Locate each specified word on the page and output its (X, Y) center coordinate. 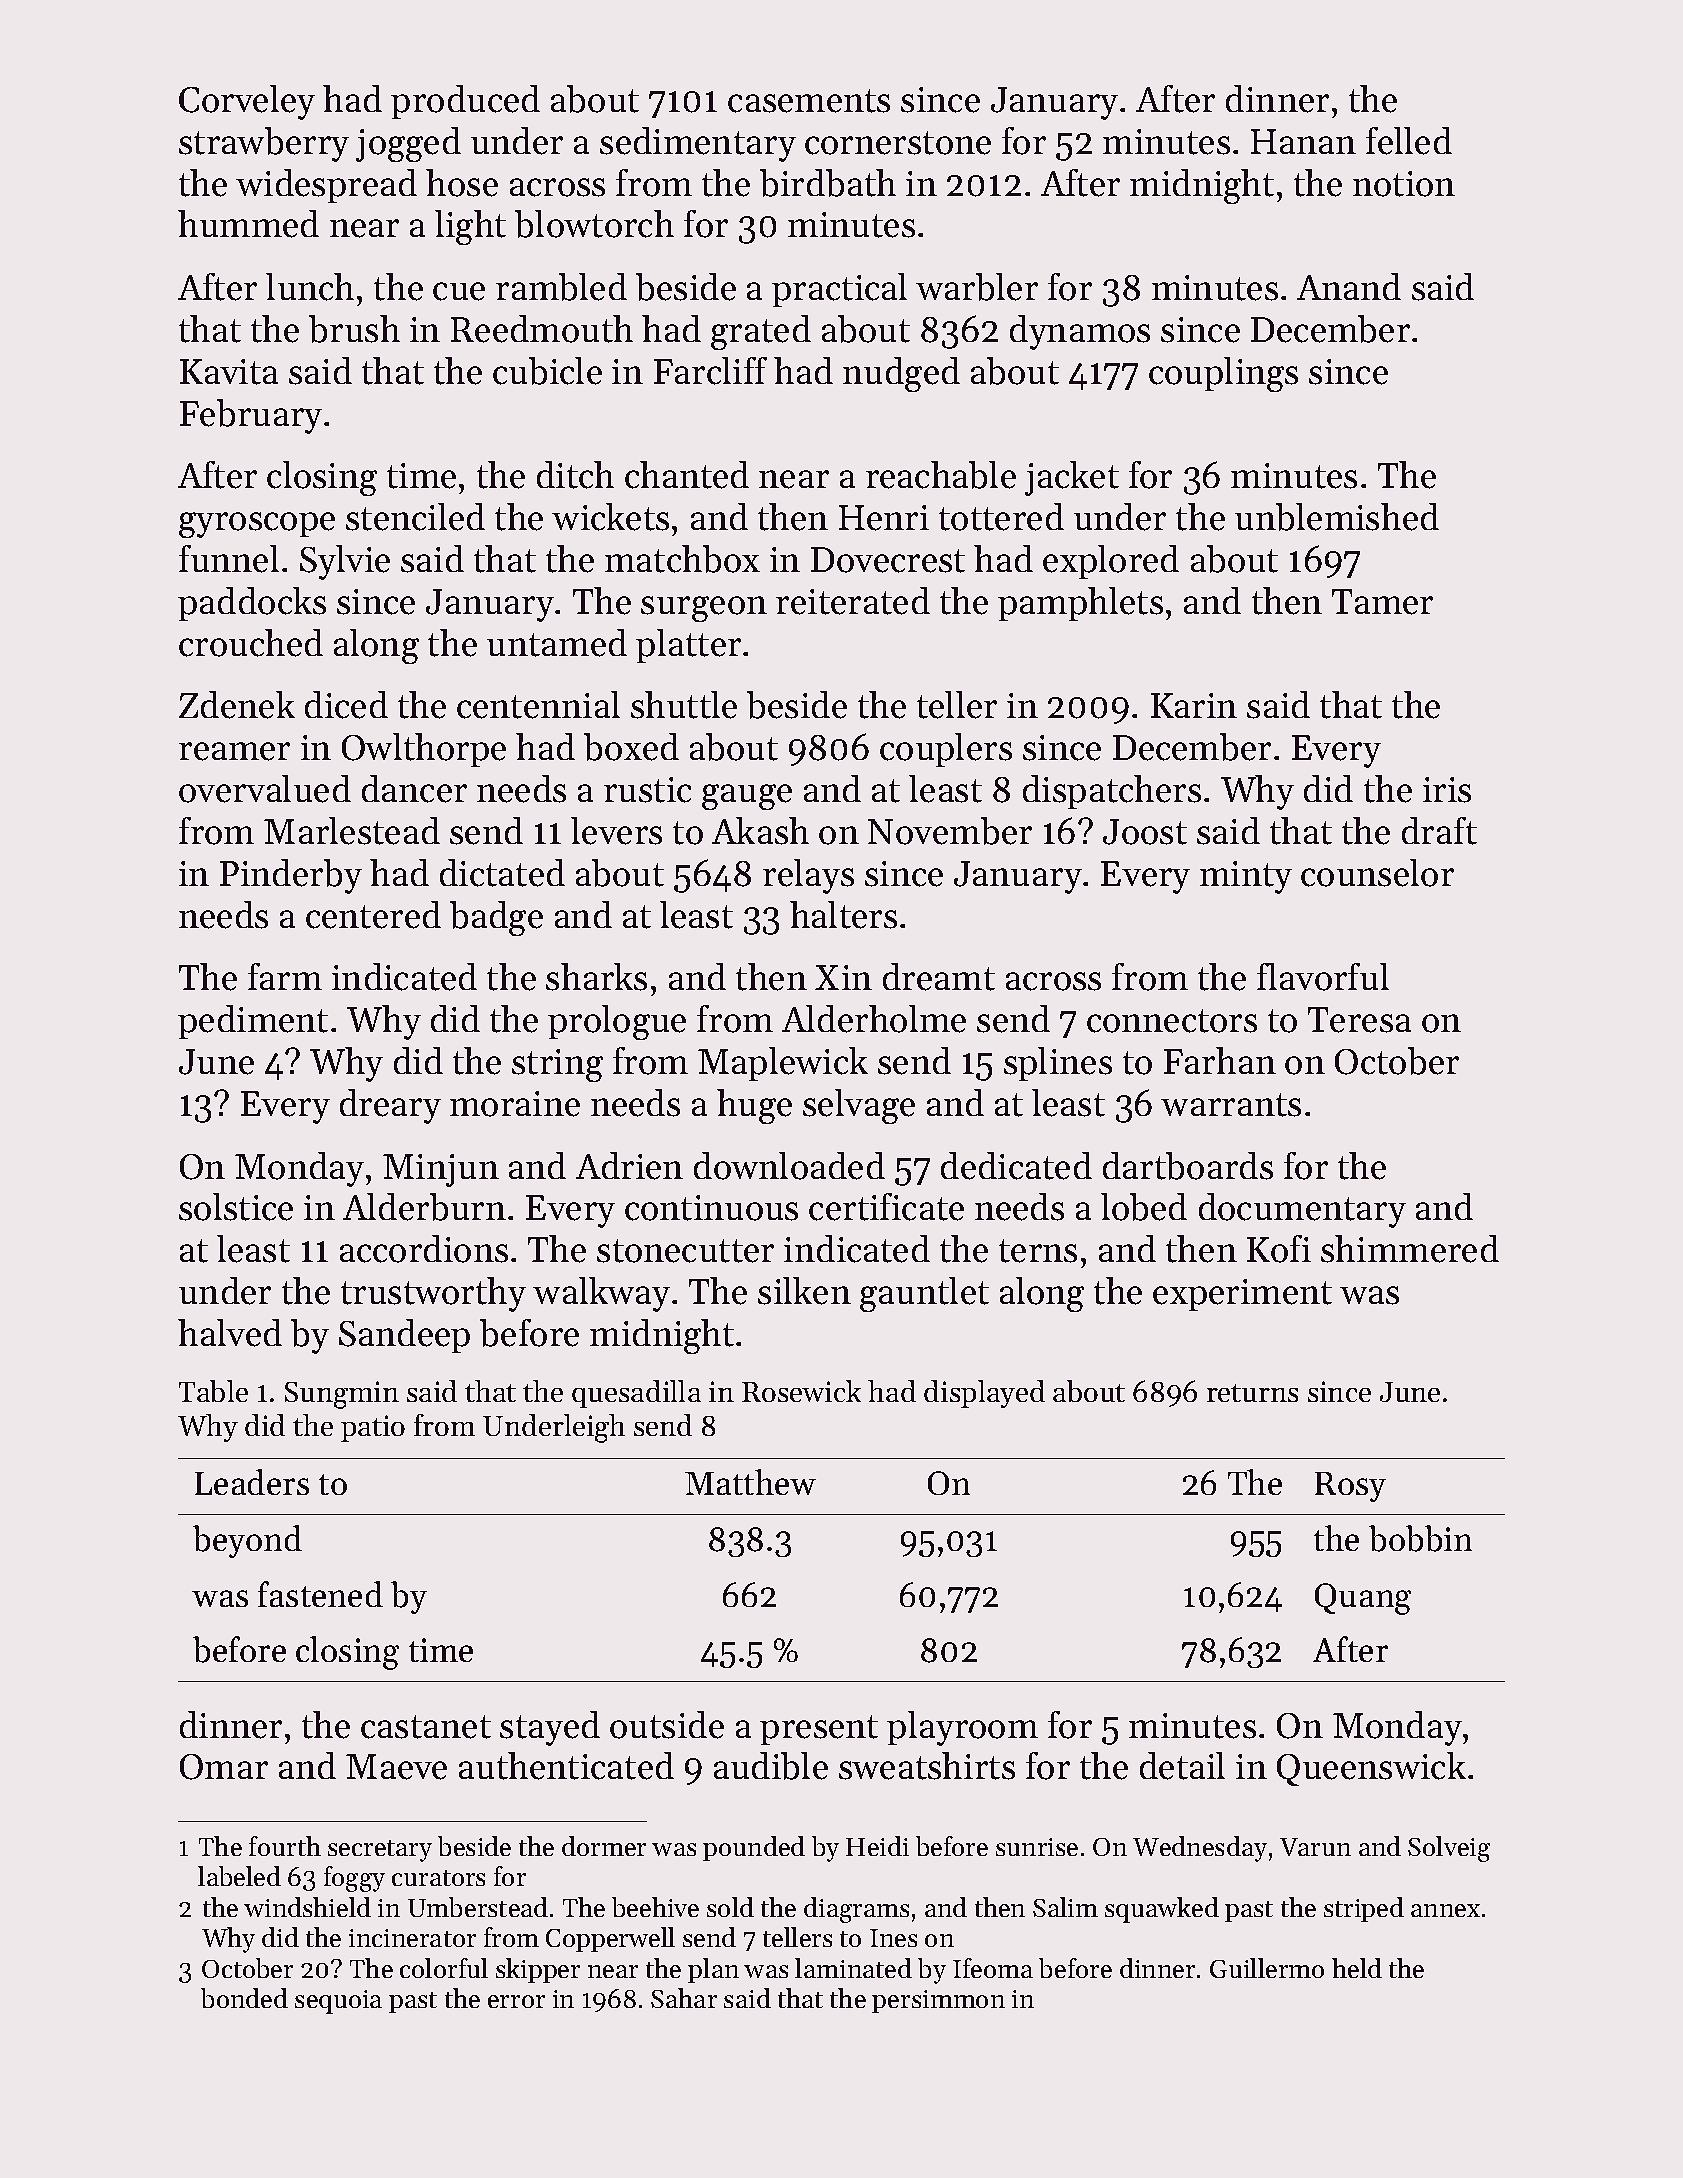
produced (465, 102)
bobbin (1420, 1538)
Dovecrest (888, 560)
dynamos (1080, 332)
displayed (984, 1394)
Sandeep (404, 1336)
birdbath (828, 183)
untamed (557, 643)
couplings (1223, 374)
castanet (426, 1727)
